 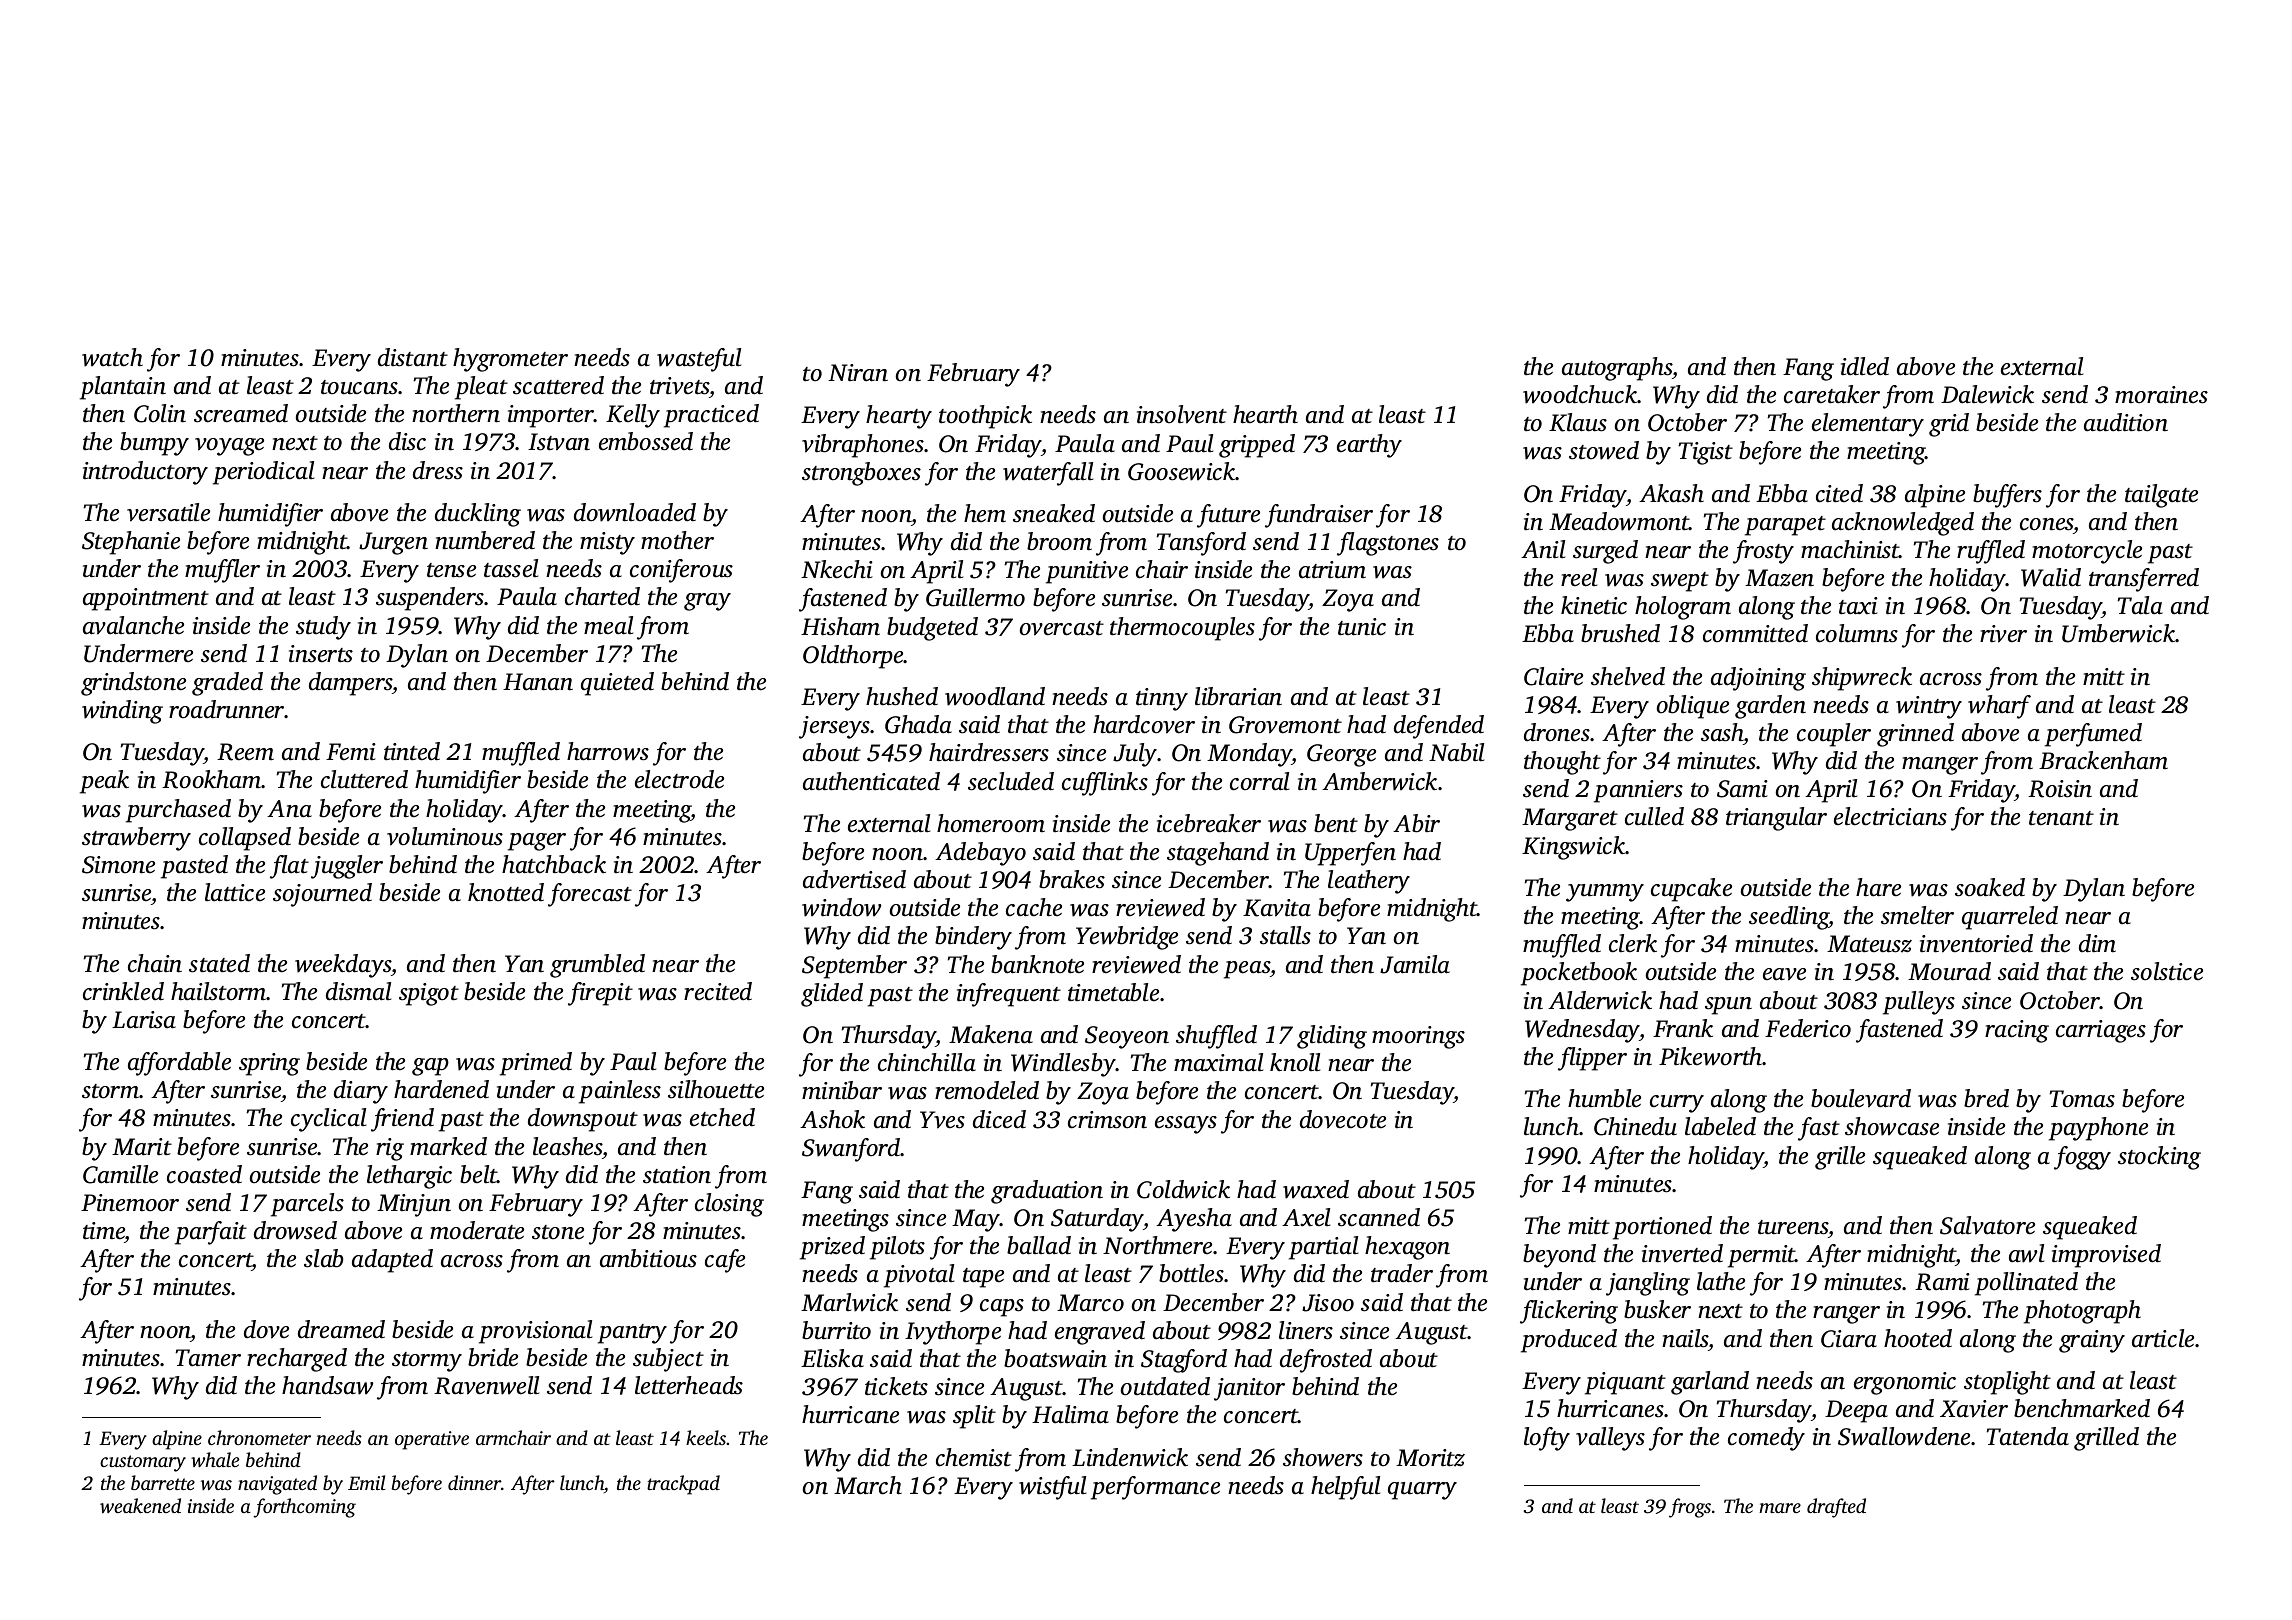 I want to click on vibraphones, so click(x=863, y=446).
